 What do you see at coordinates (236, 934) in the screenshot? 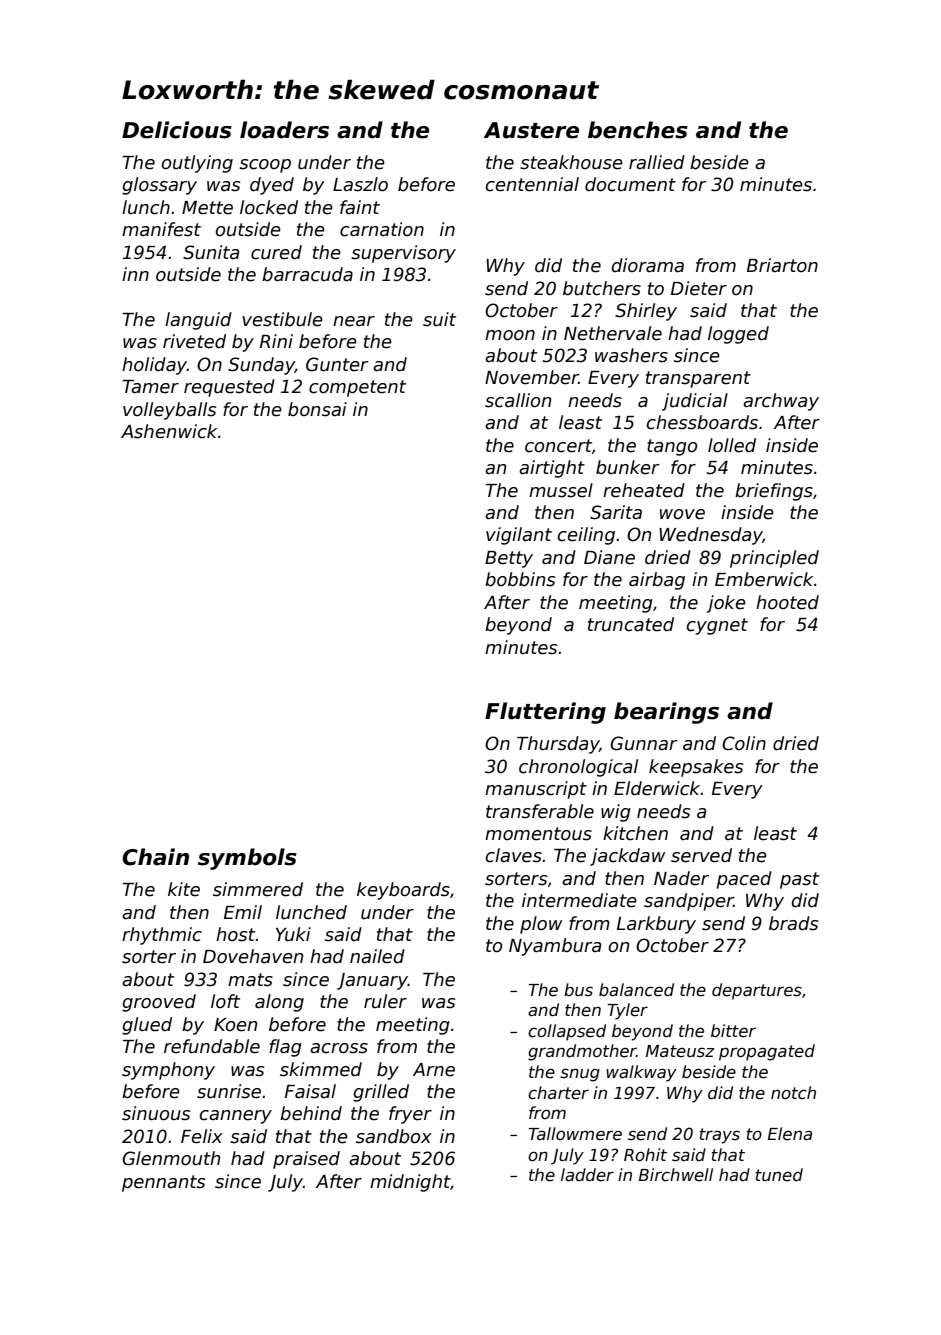
I see `host` at bounding box center [236, 934].
